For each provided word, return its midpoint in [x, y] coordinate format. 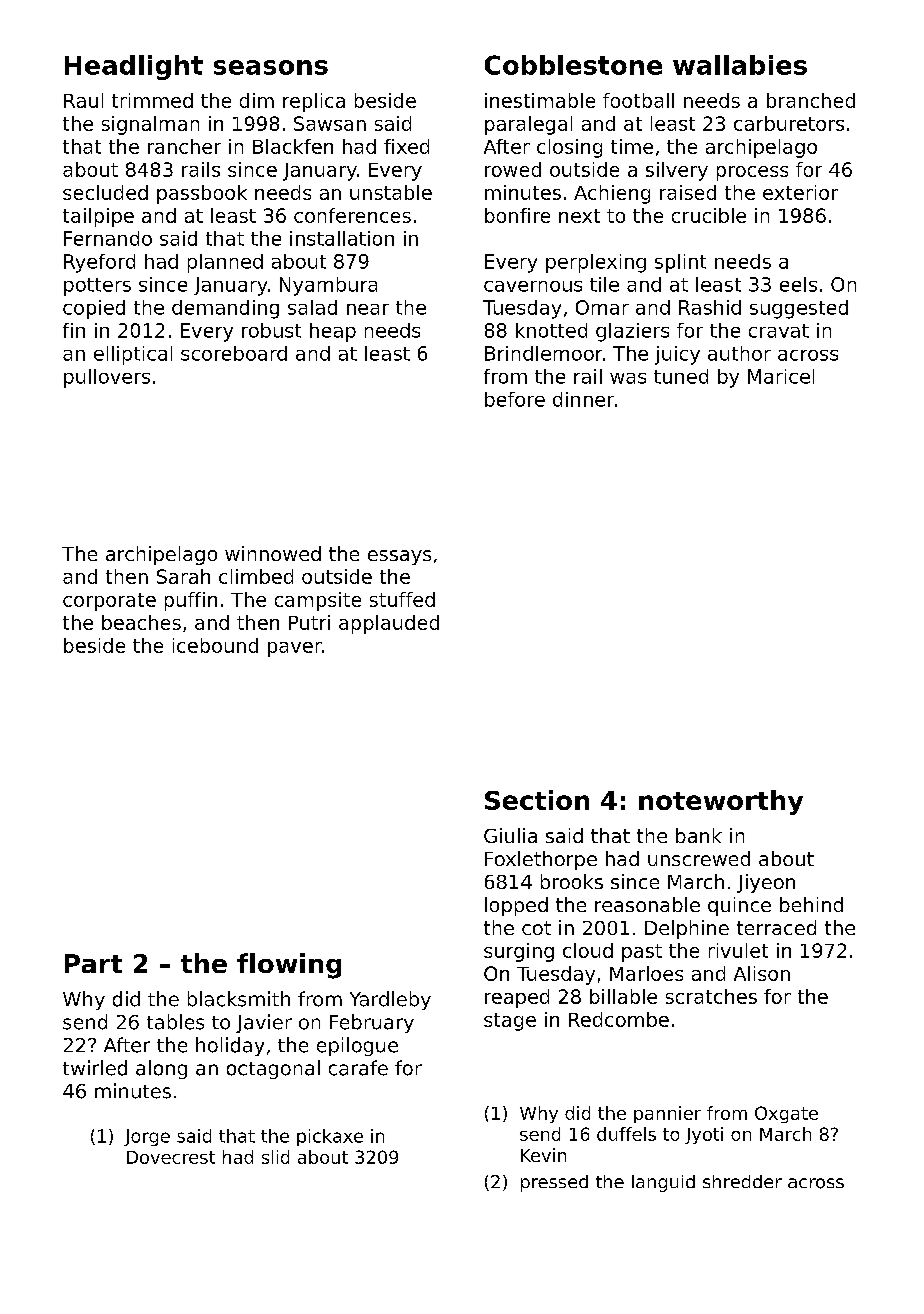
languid [663, 1183]
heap [333, 332]
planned [225, 263]
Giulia [510, 835]
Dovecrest [171, 1157]
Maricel [781, 376]
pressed [554, 1183]
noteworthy [721, 802]
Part [93, 963]
